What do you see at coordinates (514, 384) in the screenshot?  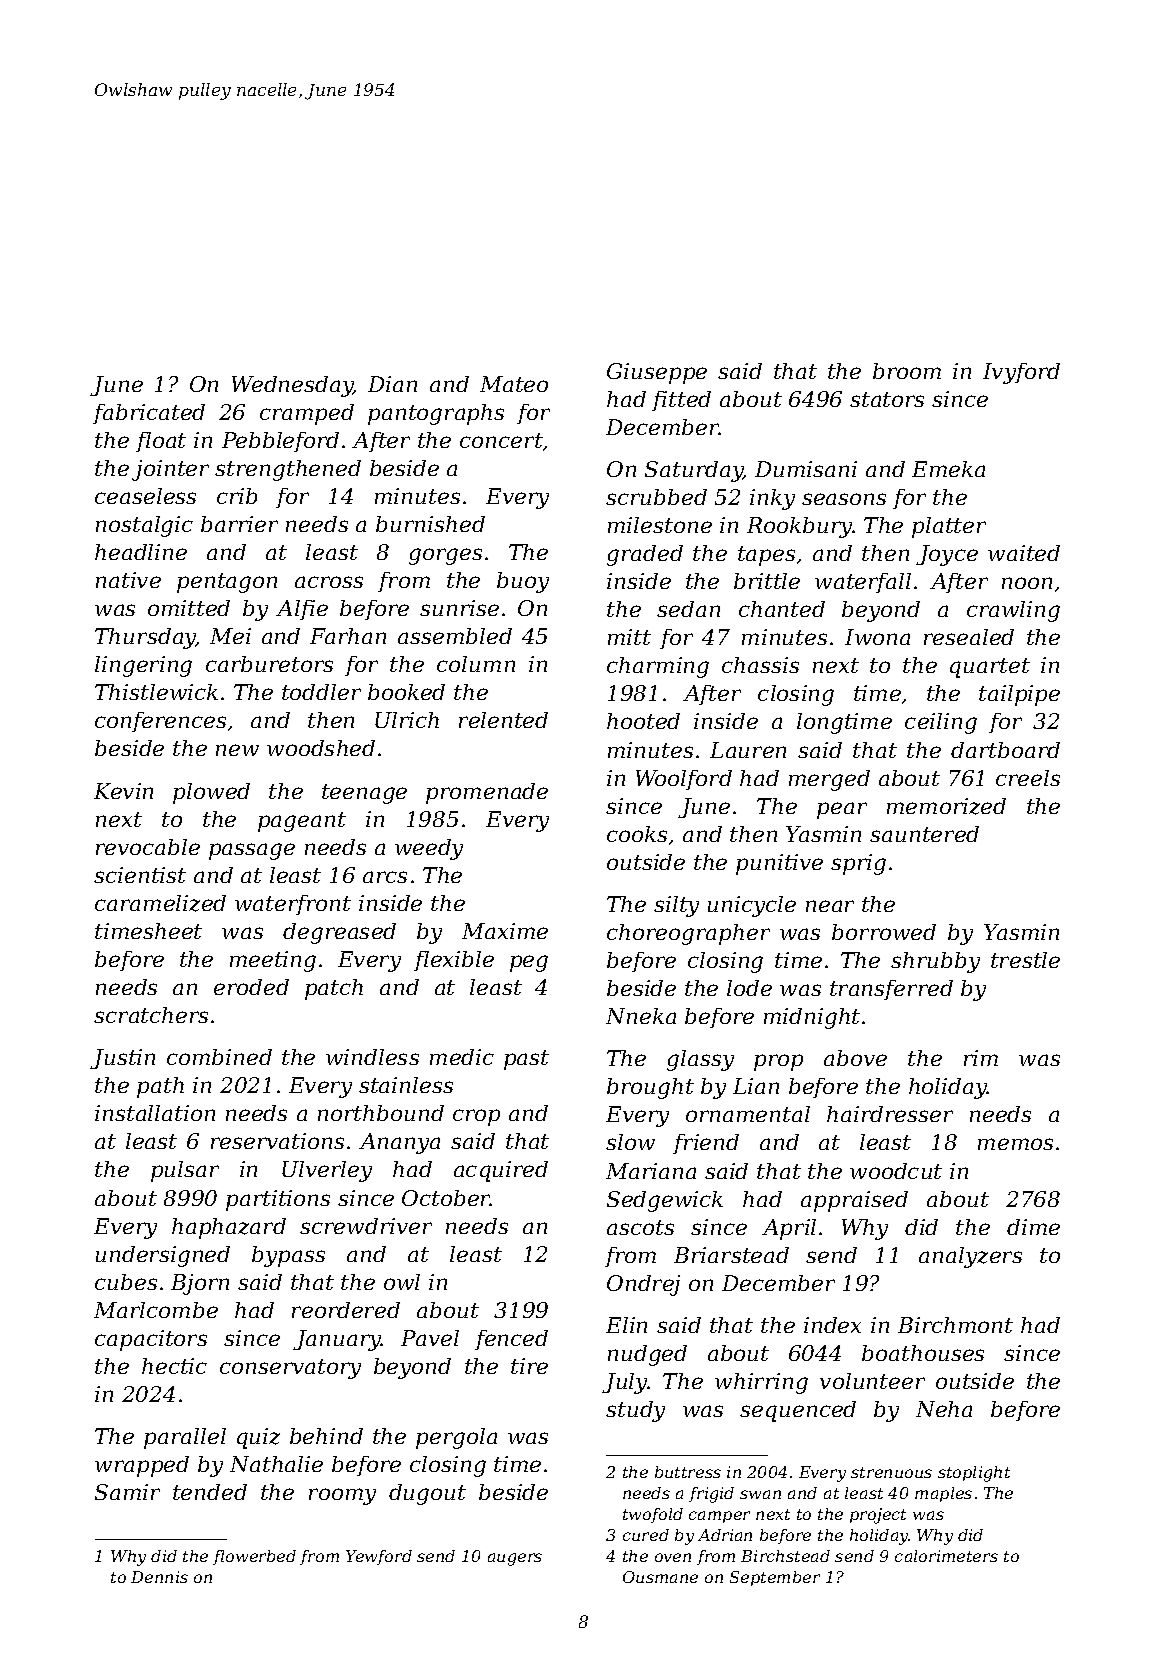 I see `Mateo` at bounding box center [514, 384].
